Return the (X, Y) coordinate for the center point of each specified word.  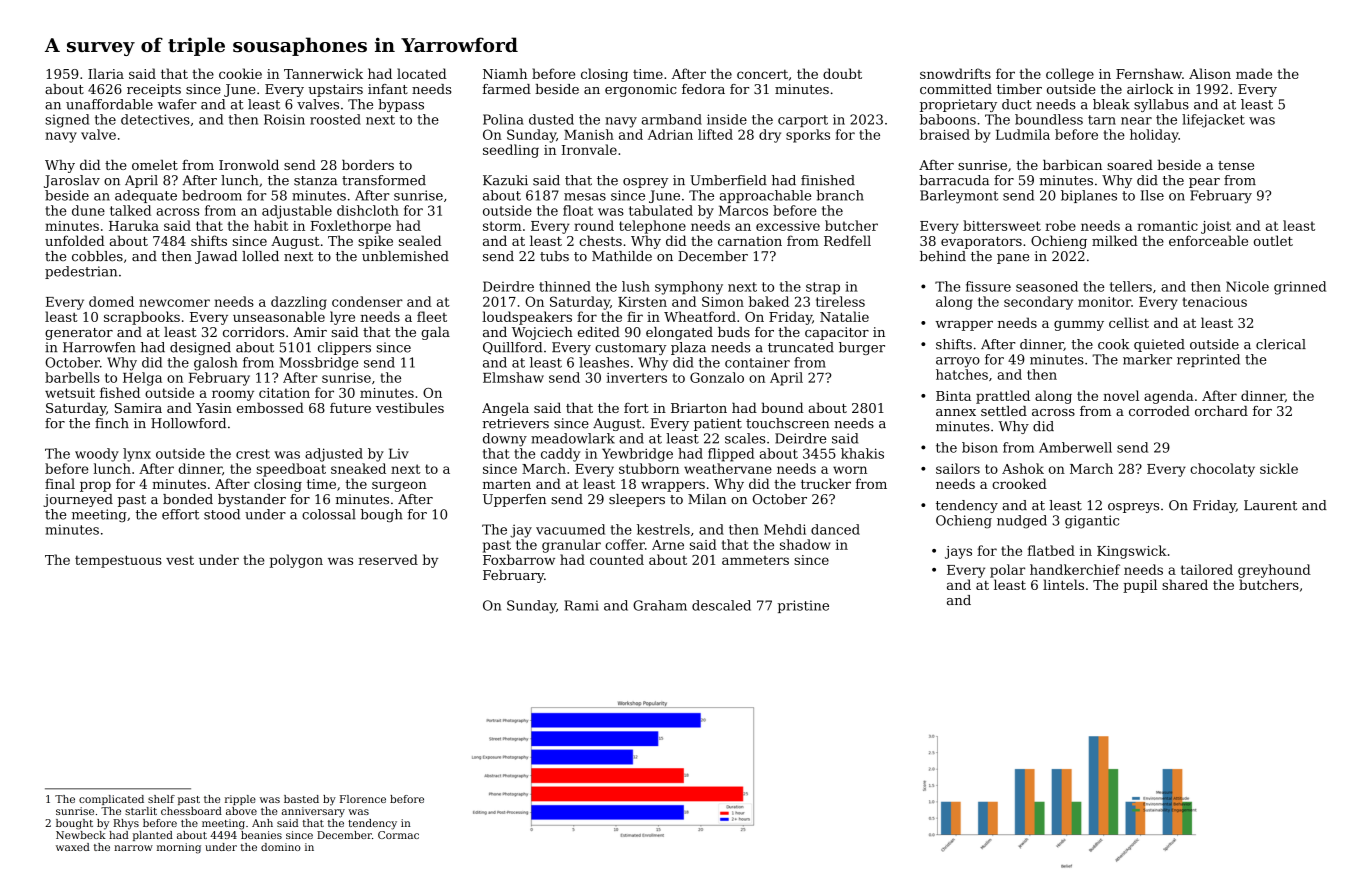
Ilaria (106, 73)
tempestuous (118, 561)
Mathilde (622, 256)
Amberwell (1075, 447)
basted (301, 799)
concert (762, 74)
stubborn (649, 468)
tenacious (1215, 302)
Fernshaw (1149, 73)
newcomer (174, 303)
